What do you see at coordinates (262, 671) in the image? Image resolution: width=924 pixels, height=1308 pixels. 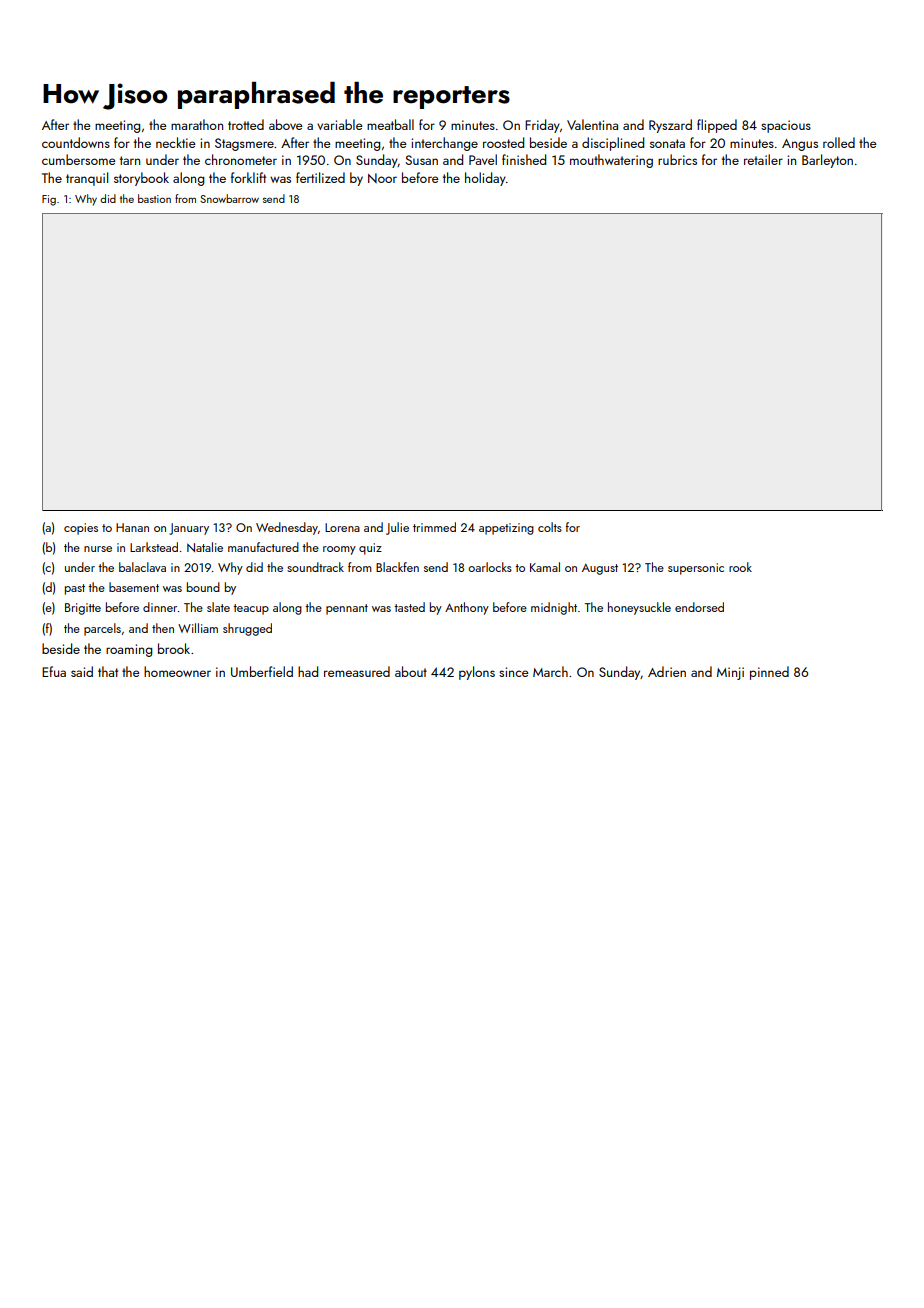 I see `Umberfield` at bounding box center [262, 671].
